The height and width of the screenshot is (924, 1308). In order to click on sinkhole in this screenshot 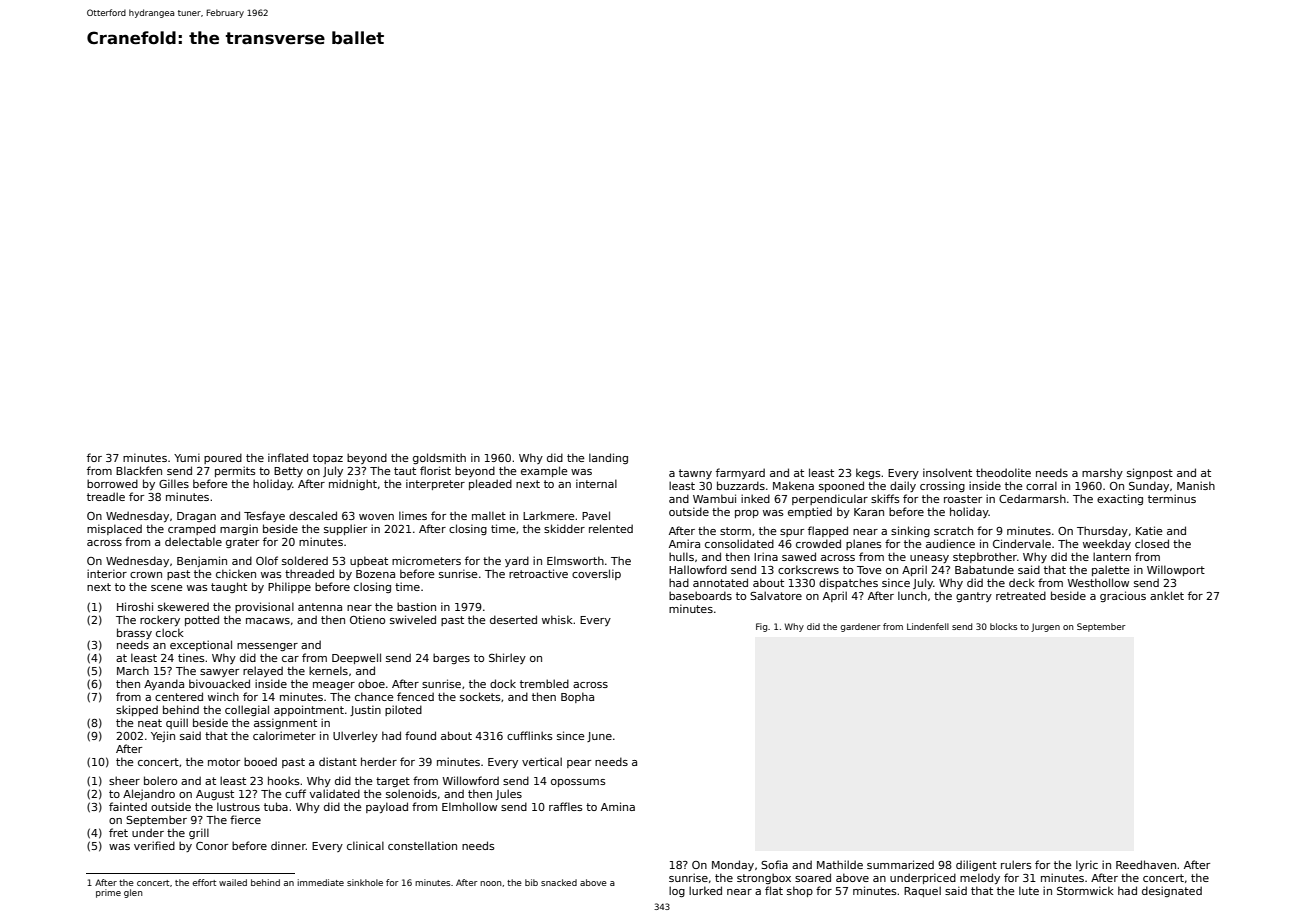, I will do `click(365, 882)`.
